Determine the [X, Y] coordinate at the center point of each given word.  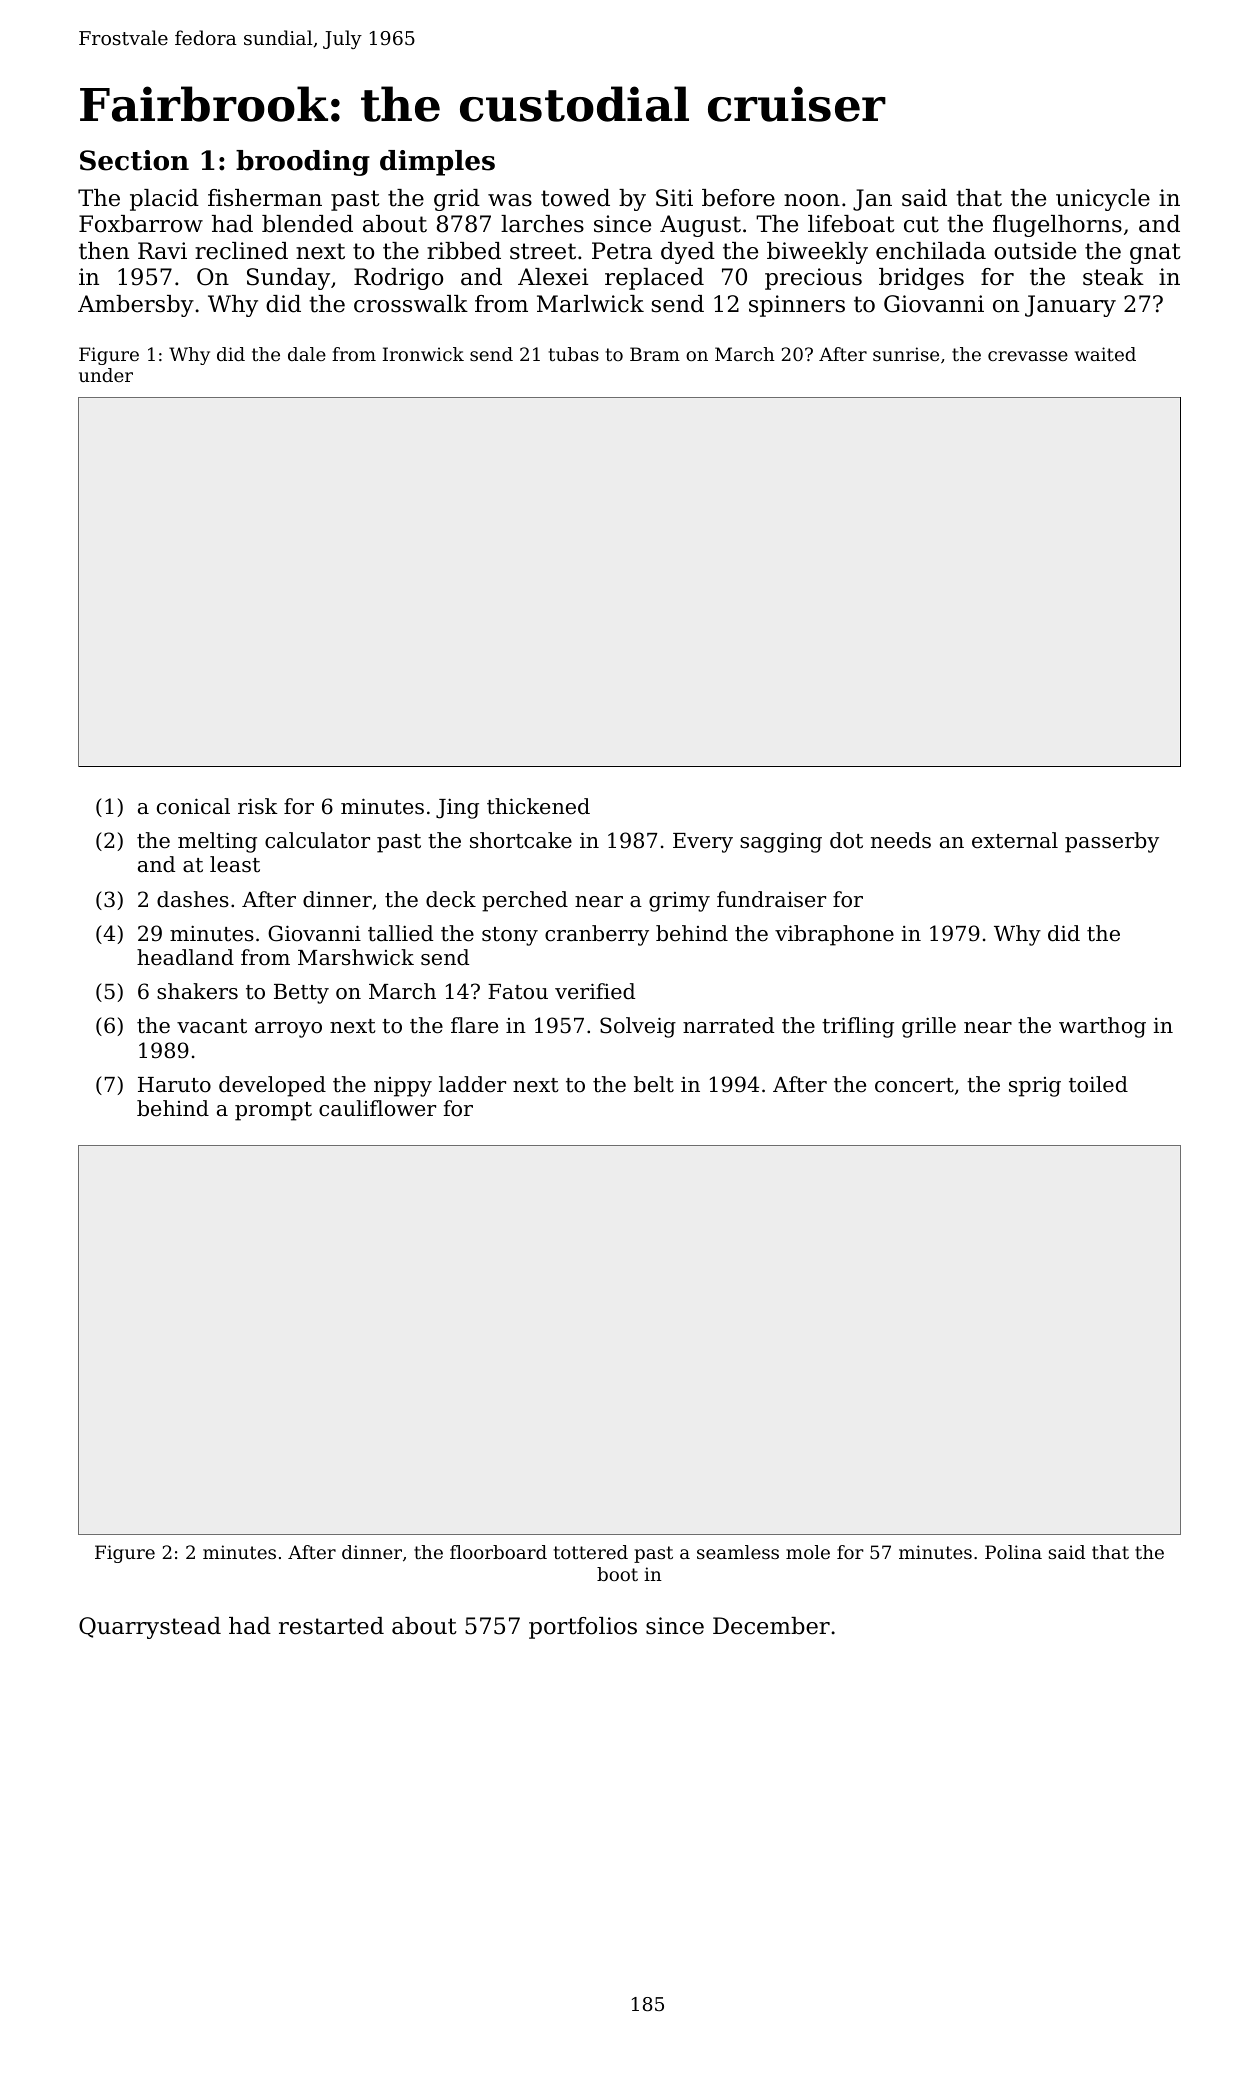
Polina [1013, 1552]
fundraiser [771, 899]
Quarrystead [150, 1628]
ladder [472, 1084]
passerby [1112, 842]
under [106, 375]
